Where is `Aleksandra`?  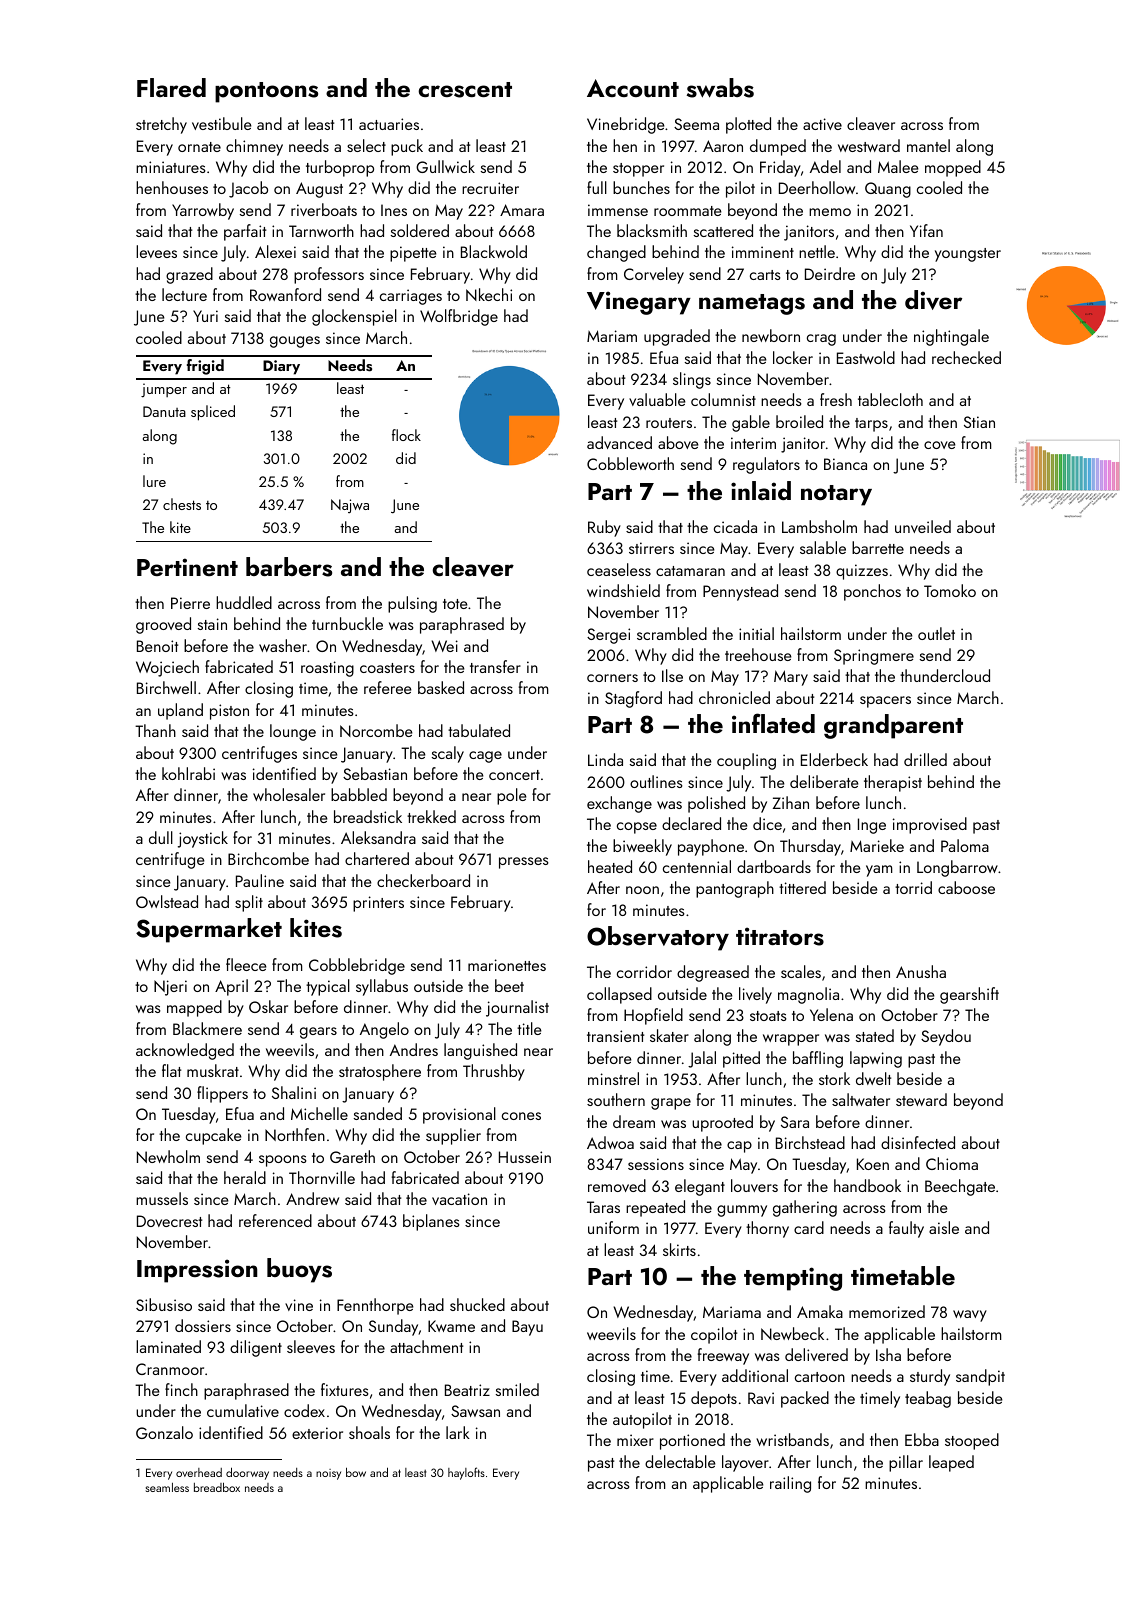
Aleksandra is located at coordinates (378, 837).
